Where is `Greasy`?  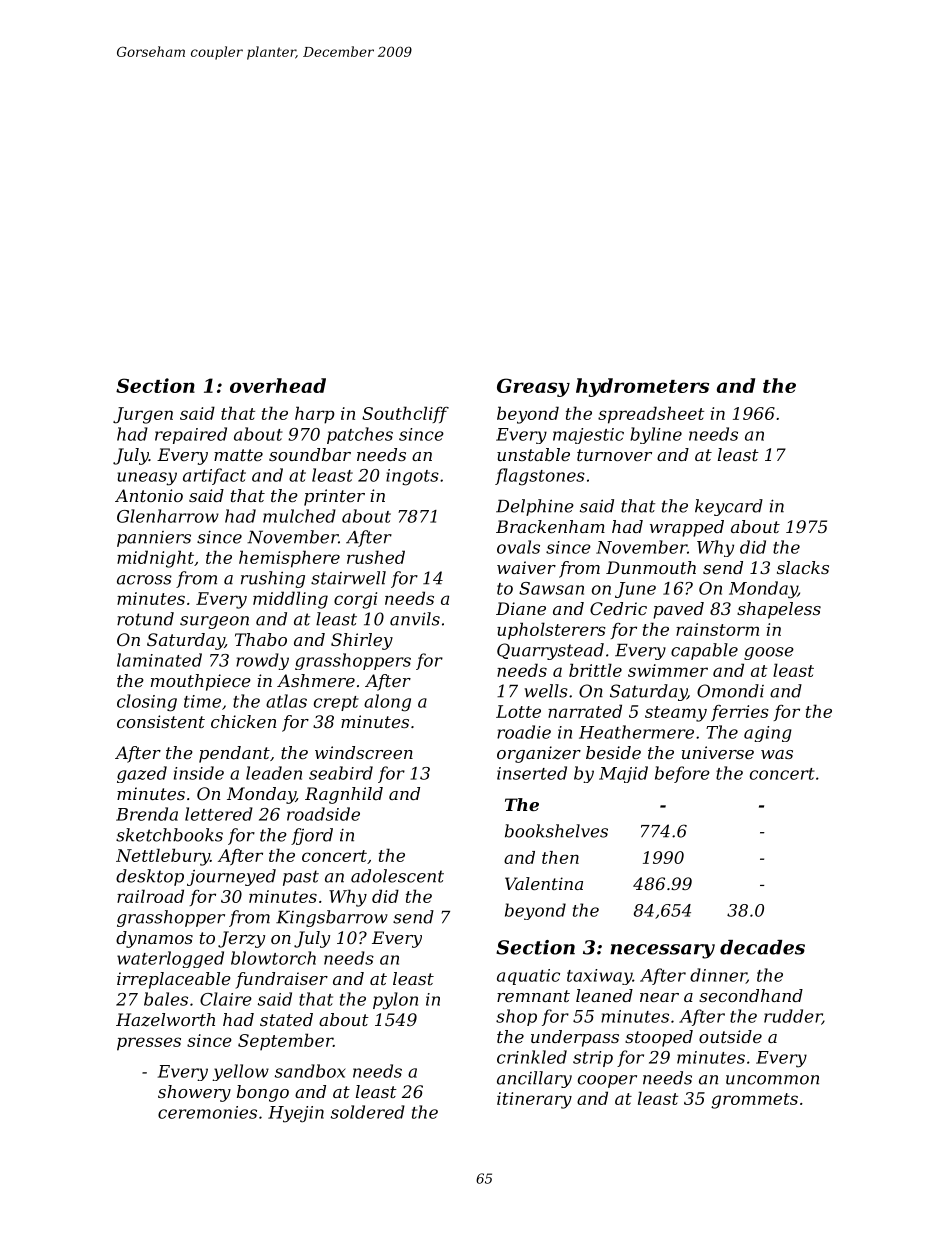 Greasy is located at coordinates (533, 387).
